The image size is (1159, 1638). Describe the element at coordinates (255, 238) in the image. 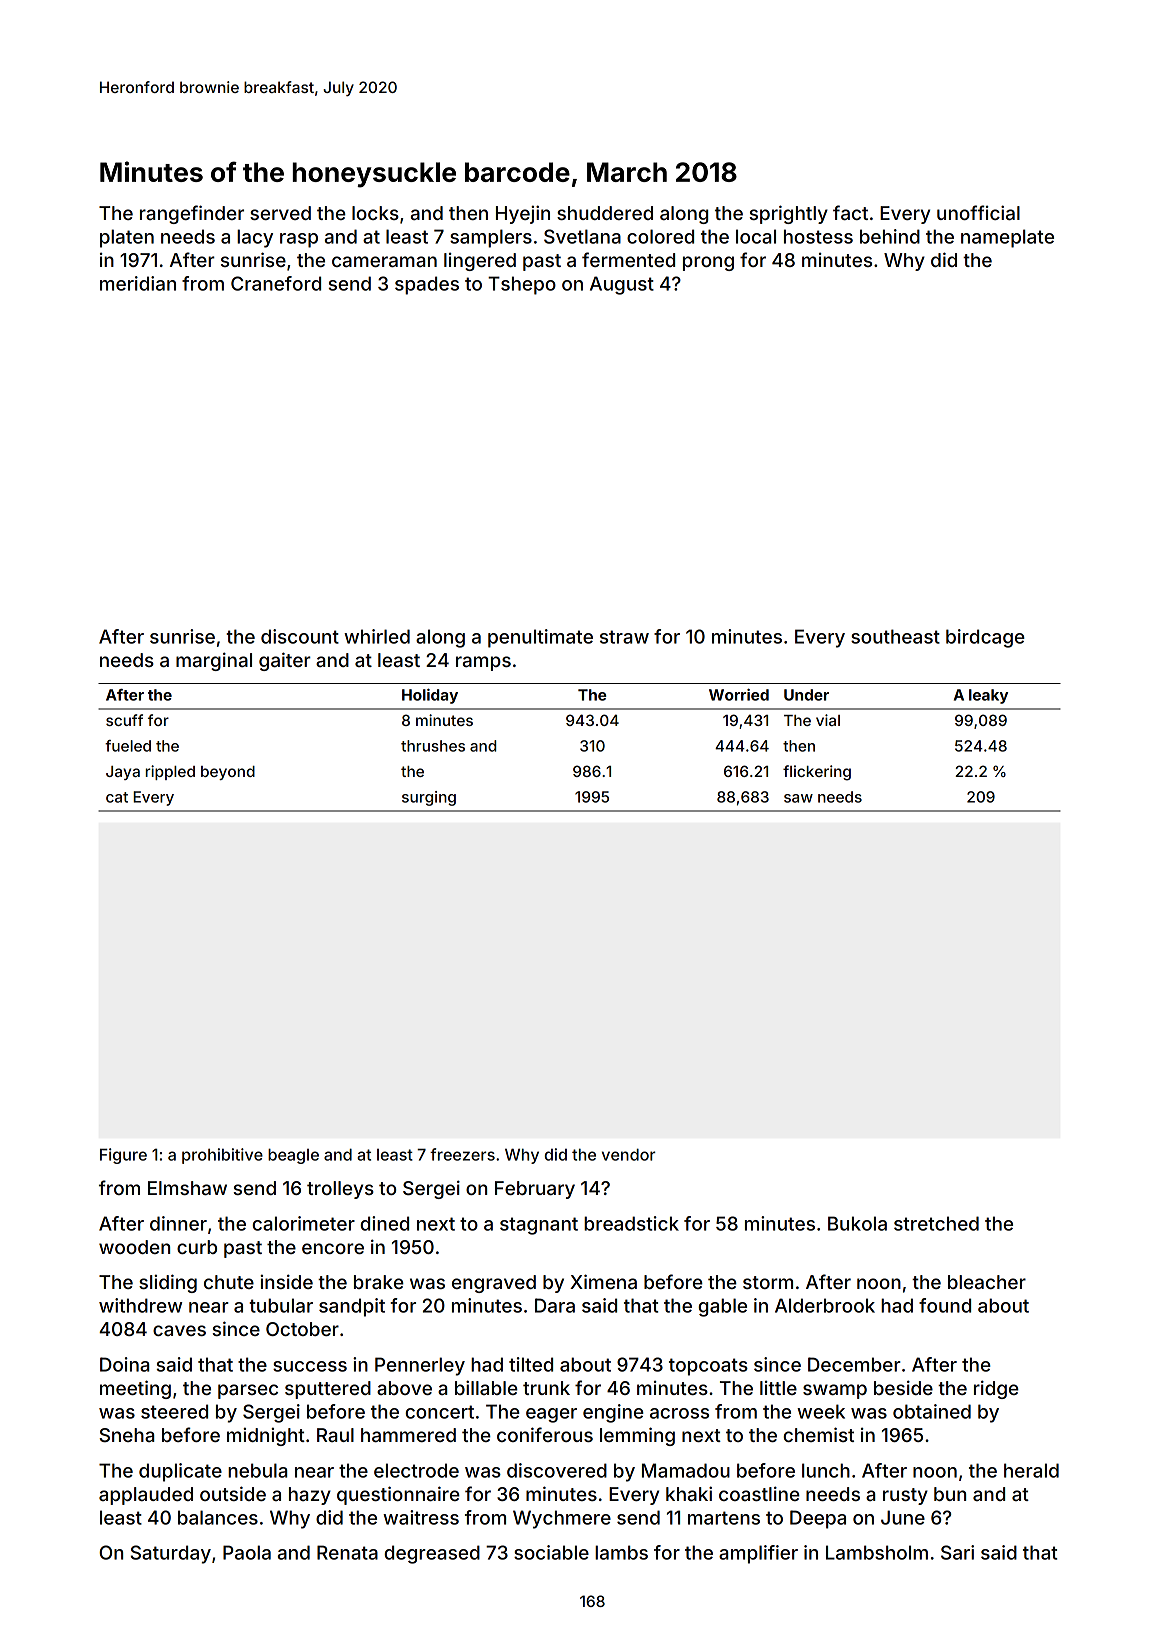

I see `lacy` at that location.
